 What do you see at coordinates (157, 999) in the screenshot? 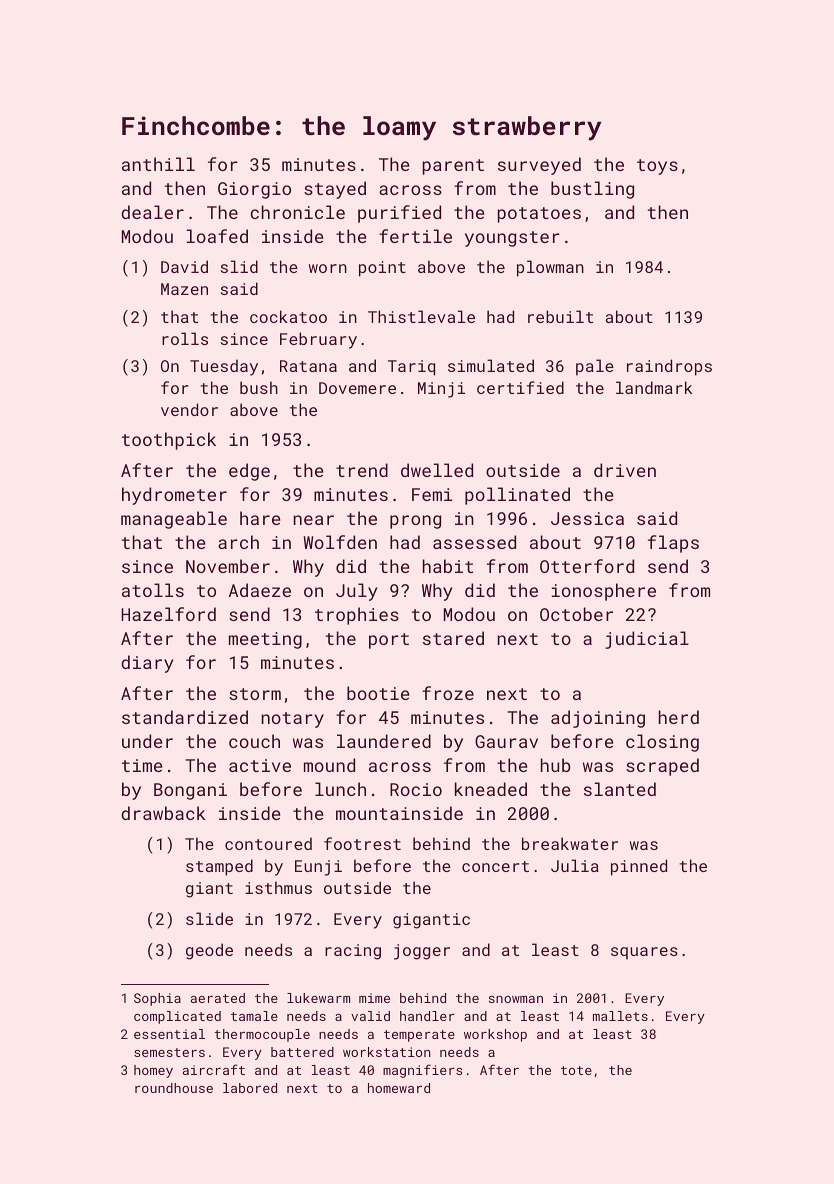
I see `Sophia` at bounding box center [157, 999].
